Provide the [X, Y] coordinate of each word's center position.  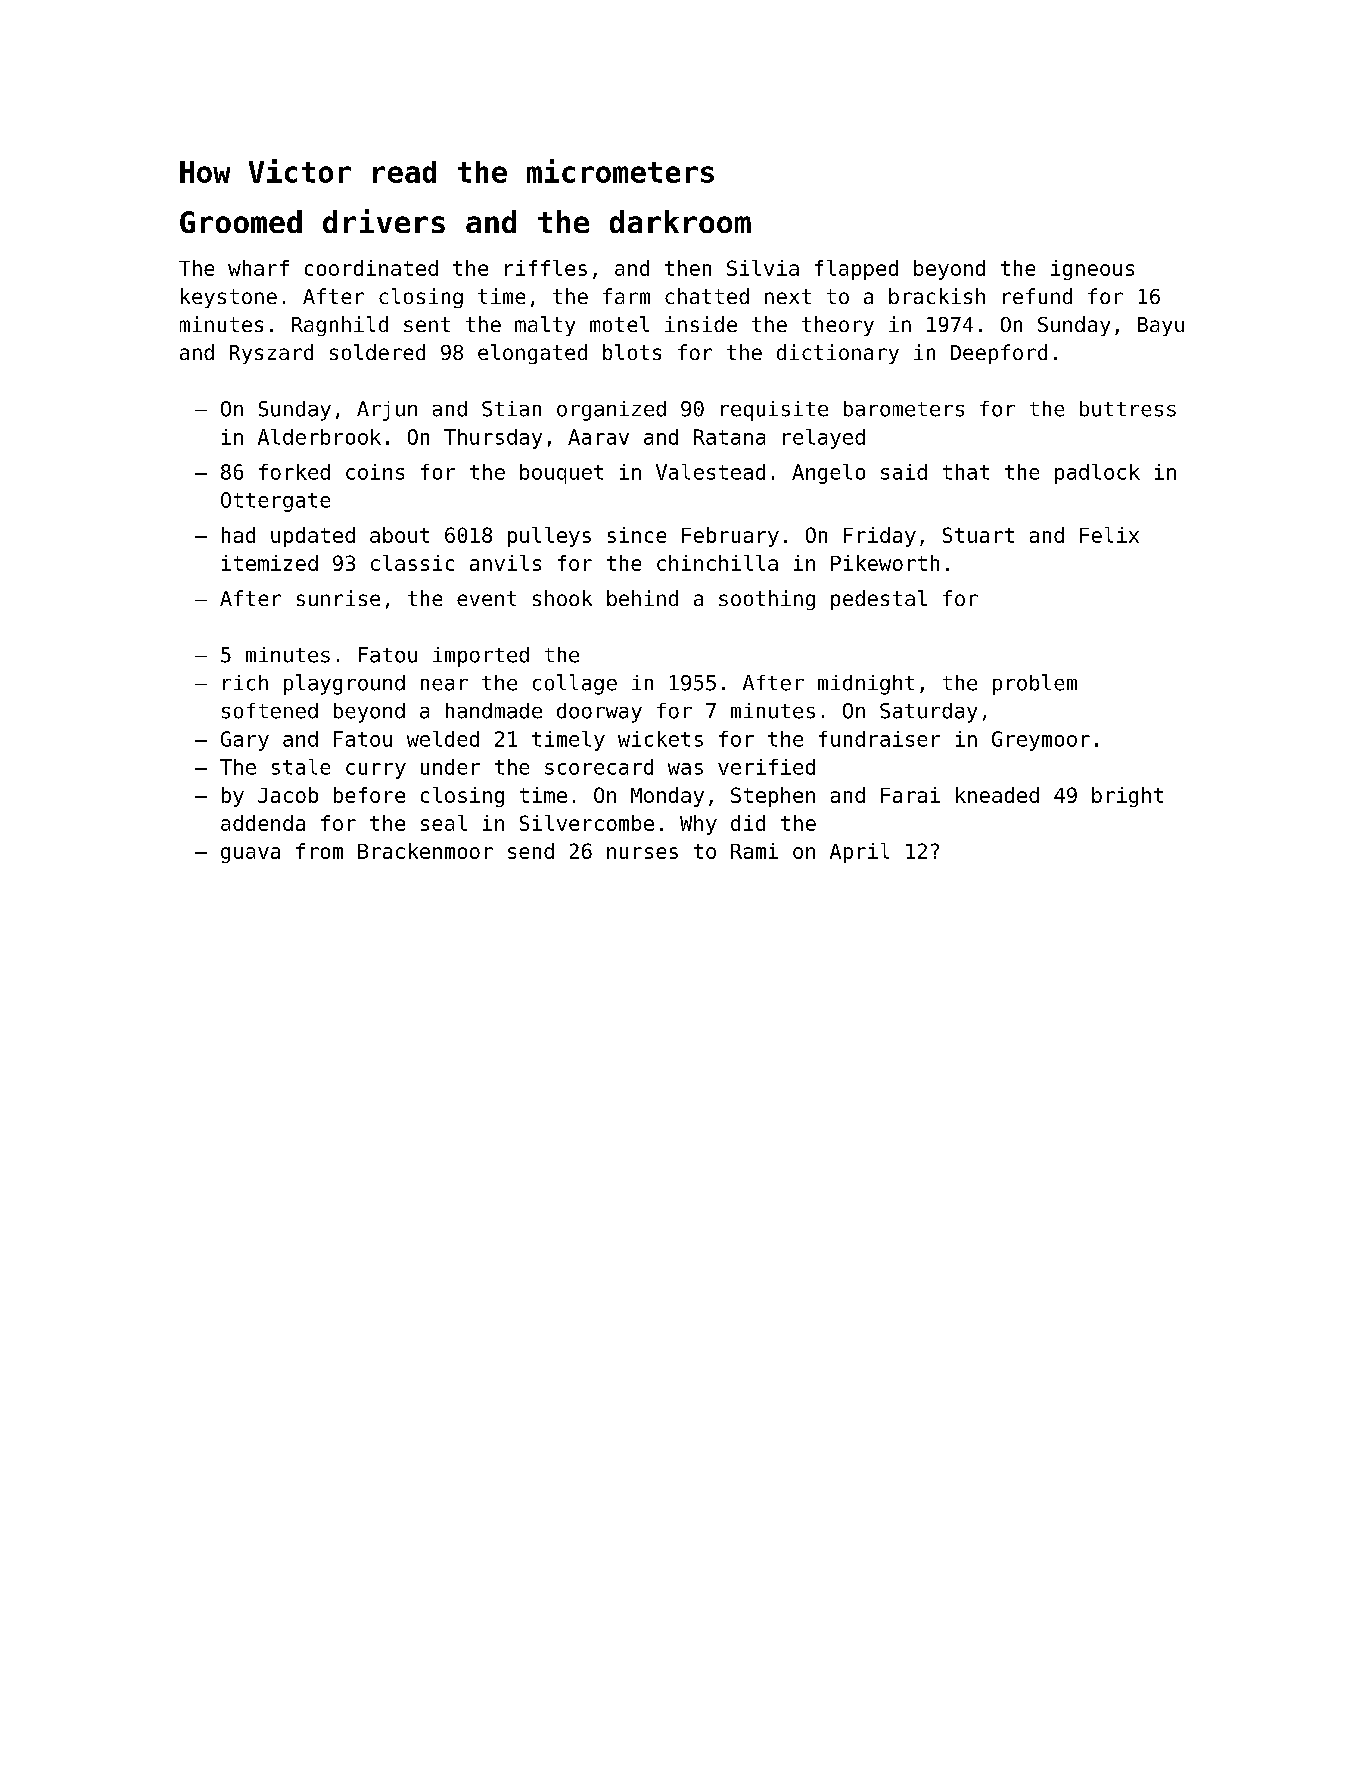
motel [619, 324]
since [637, 535]
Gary [245, 741]
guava [250, 855]
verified [766, 767]
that [966, 472]
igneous [1092, 270]
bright [1127, 797]
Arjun [387, 411]
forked [294, 472]
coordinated [371, 268]
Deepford [999, 354]
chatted [707, 296]
